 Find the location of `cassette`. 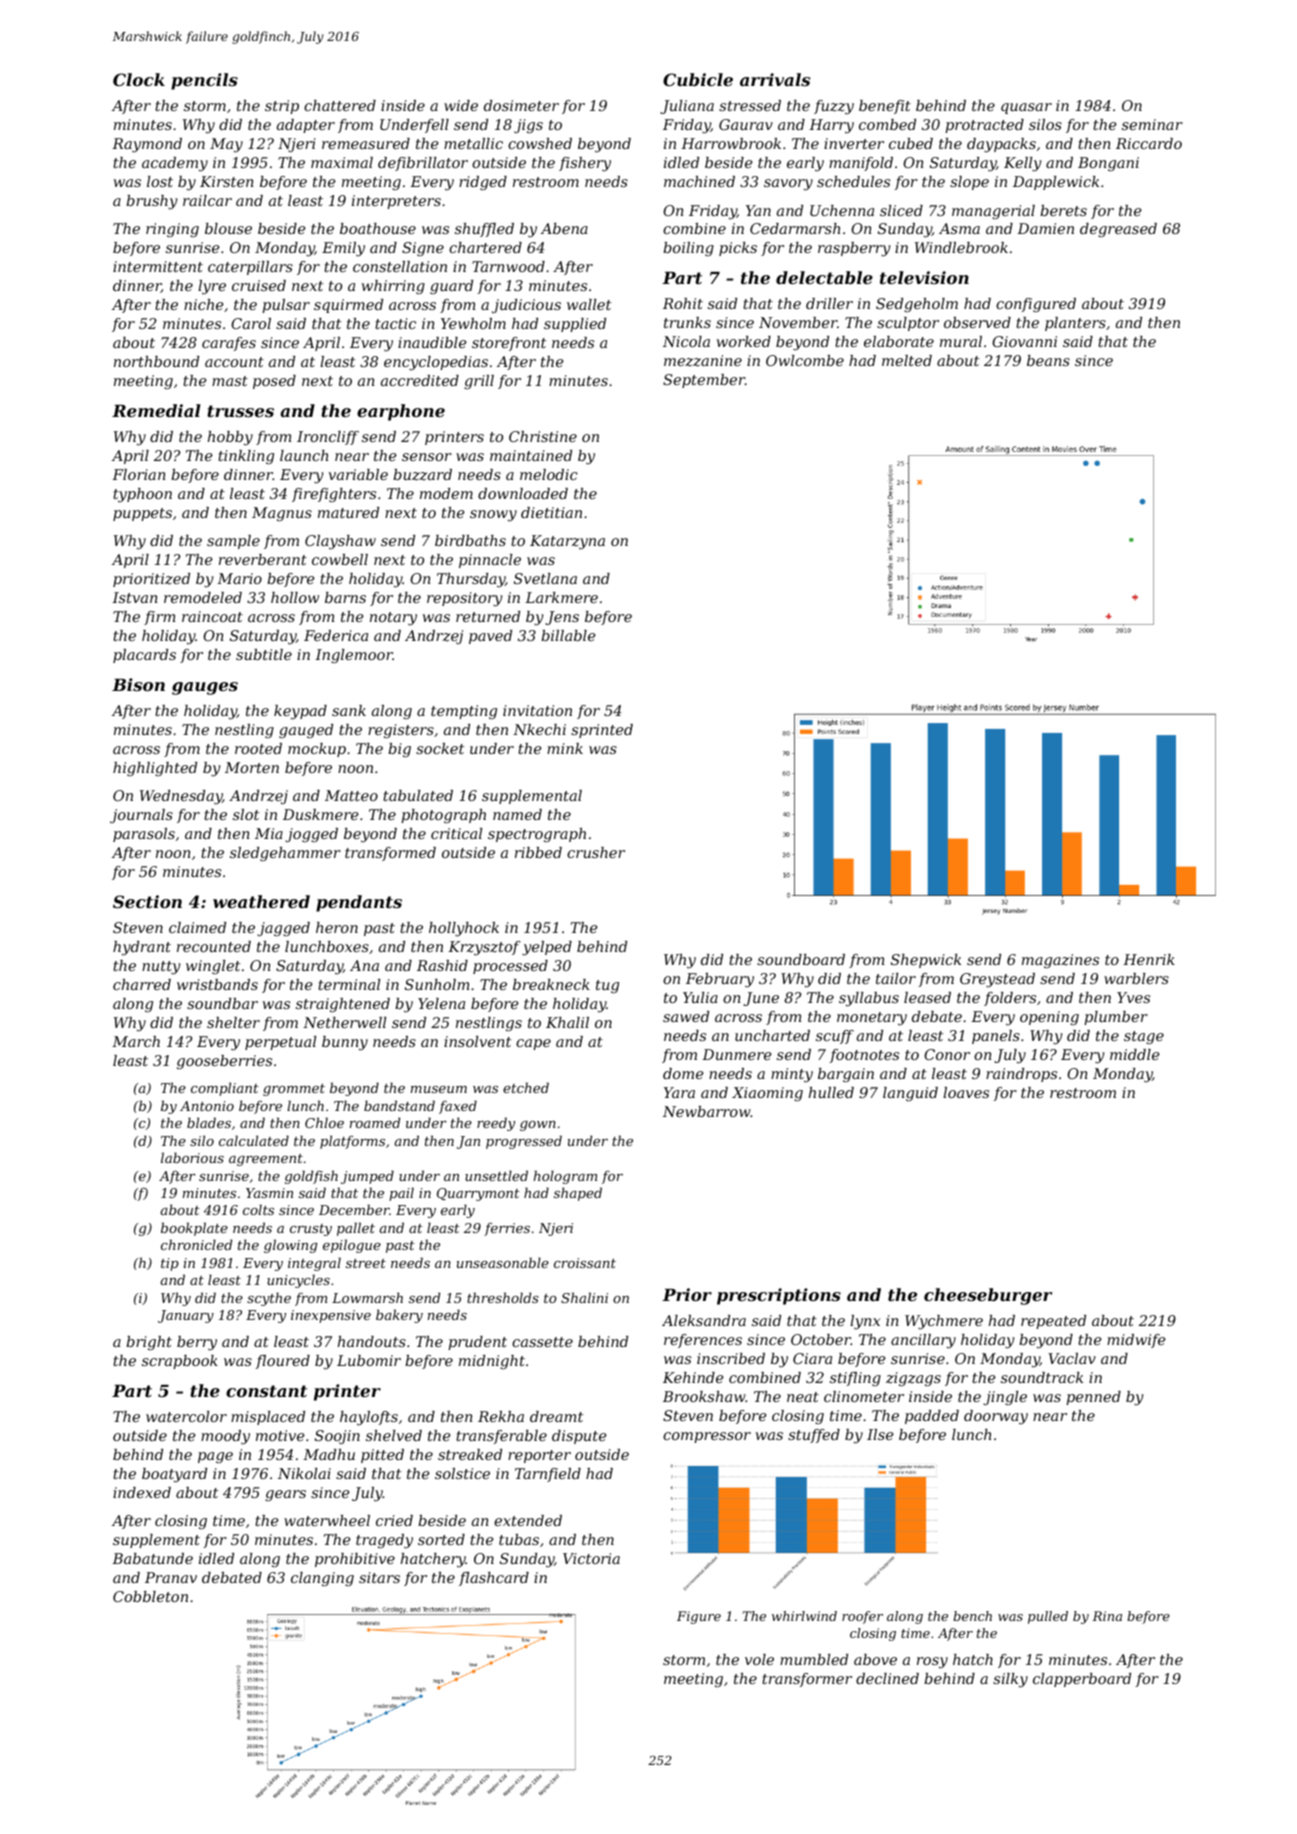

cassette is located at coordinates (542, 1342).
